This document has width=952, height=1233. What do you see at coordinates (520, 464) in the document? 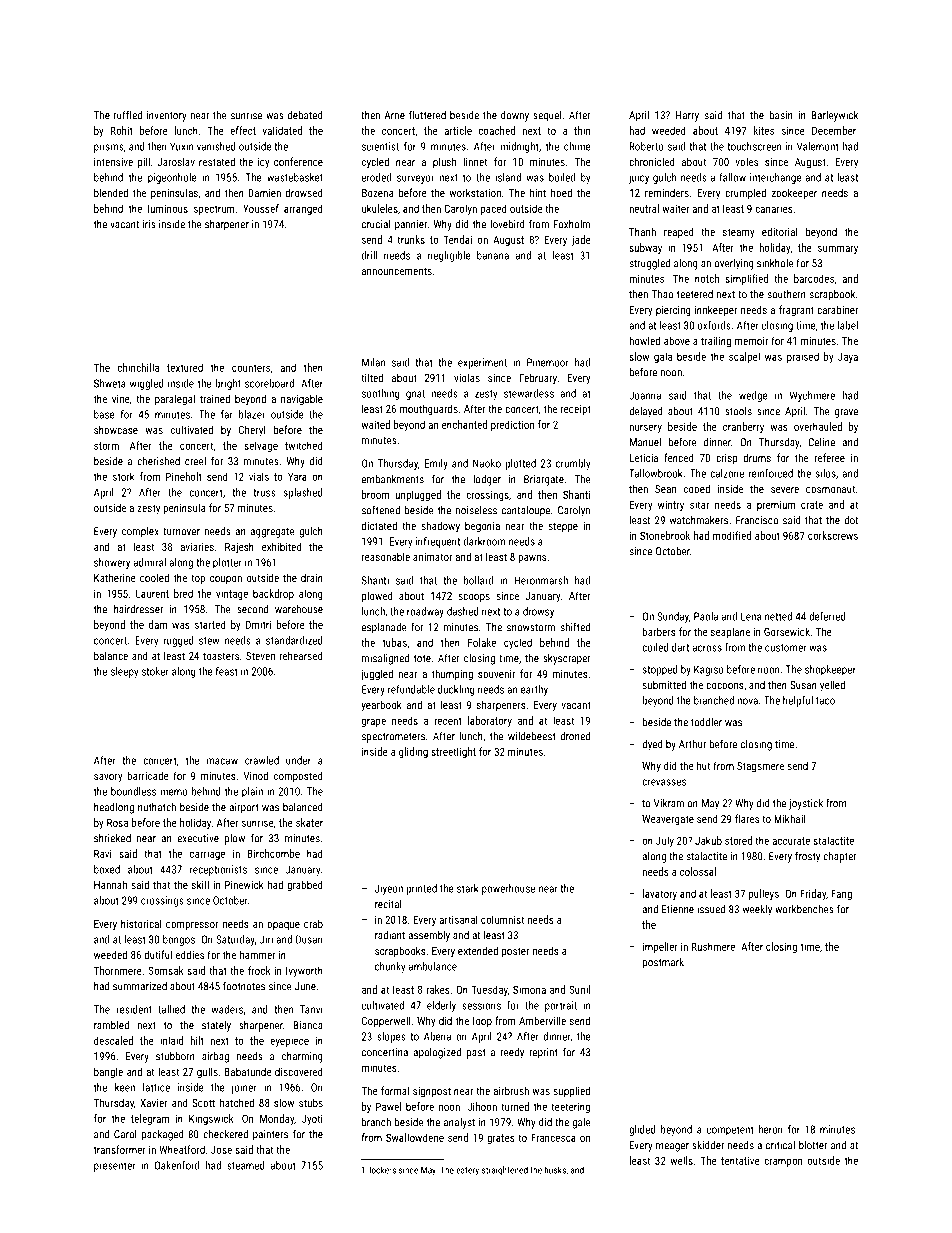
I see `plotted` at bounding box center [520, 464].
